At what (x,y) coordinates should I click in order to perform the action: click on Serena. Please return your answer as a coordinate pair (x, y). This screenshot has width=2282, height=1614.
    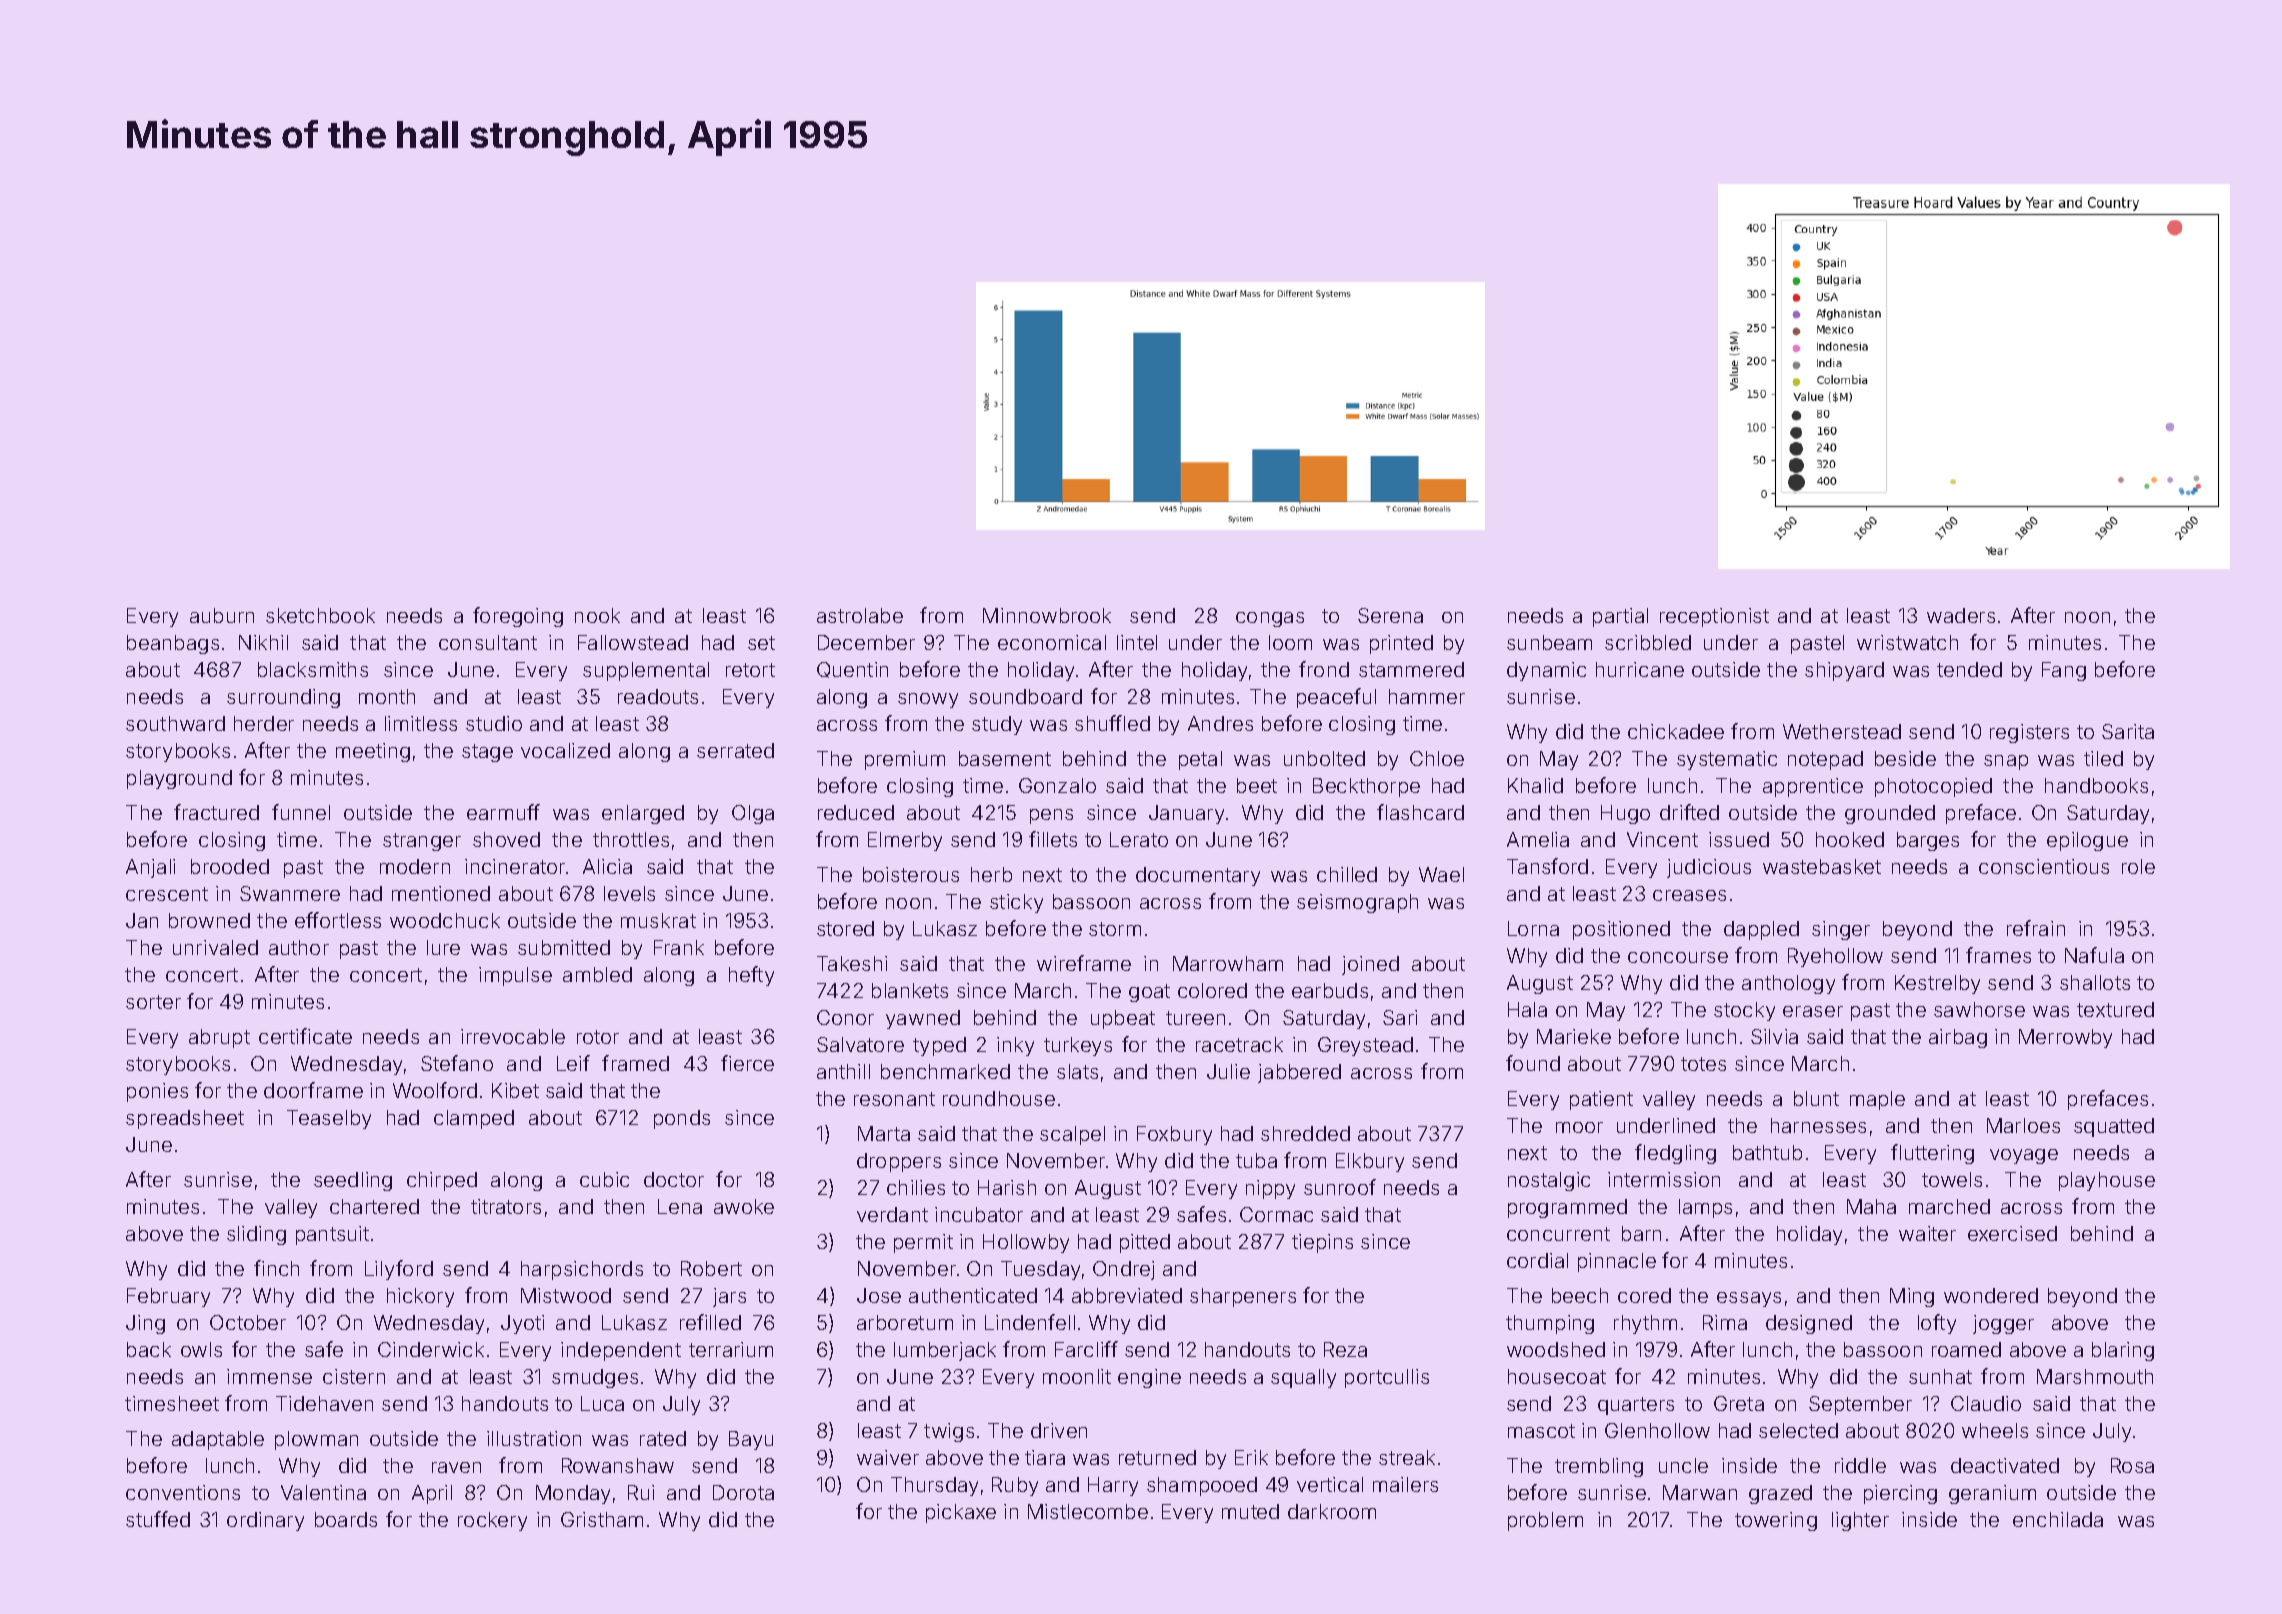
    Looking at the image, I should click on (1390, 615).
